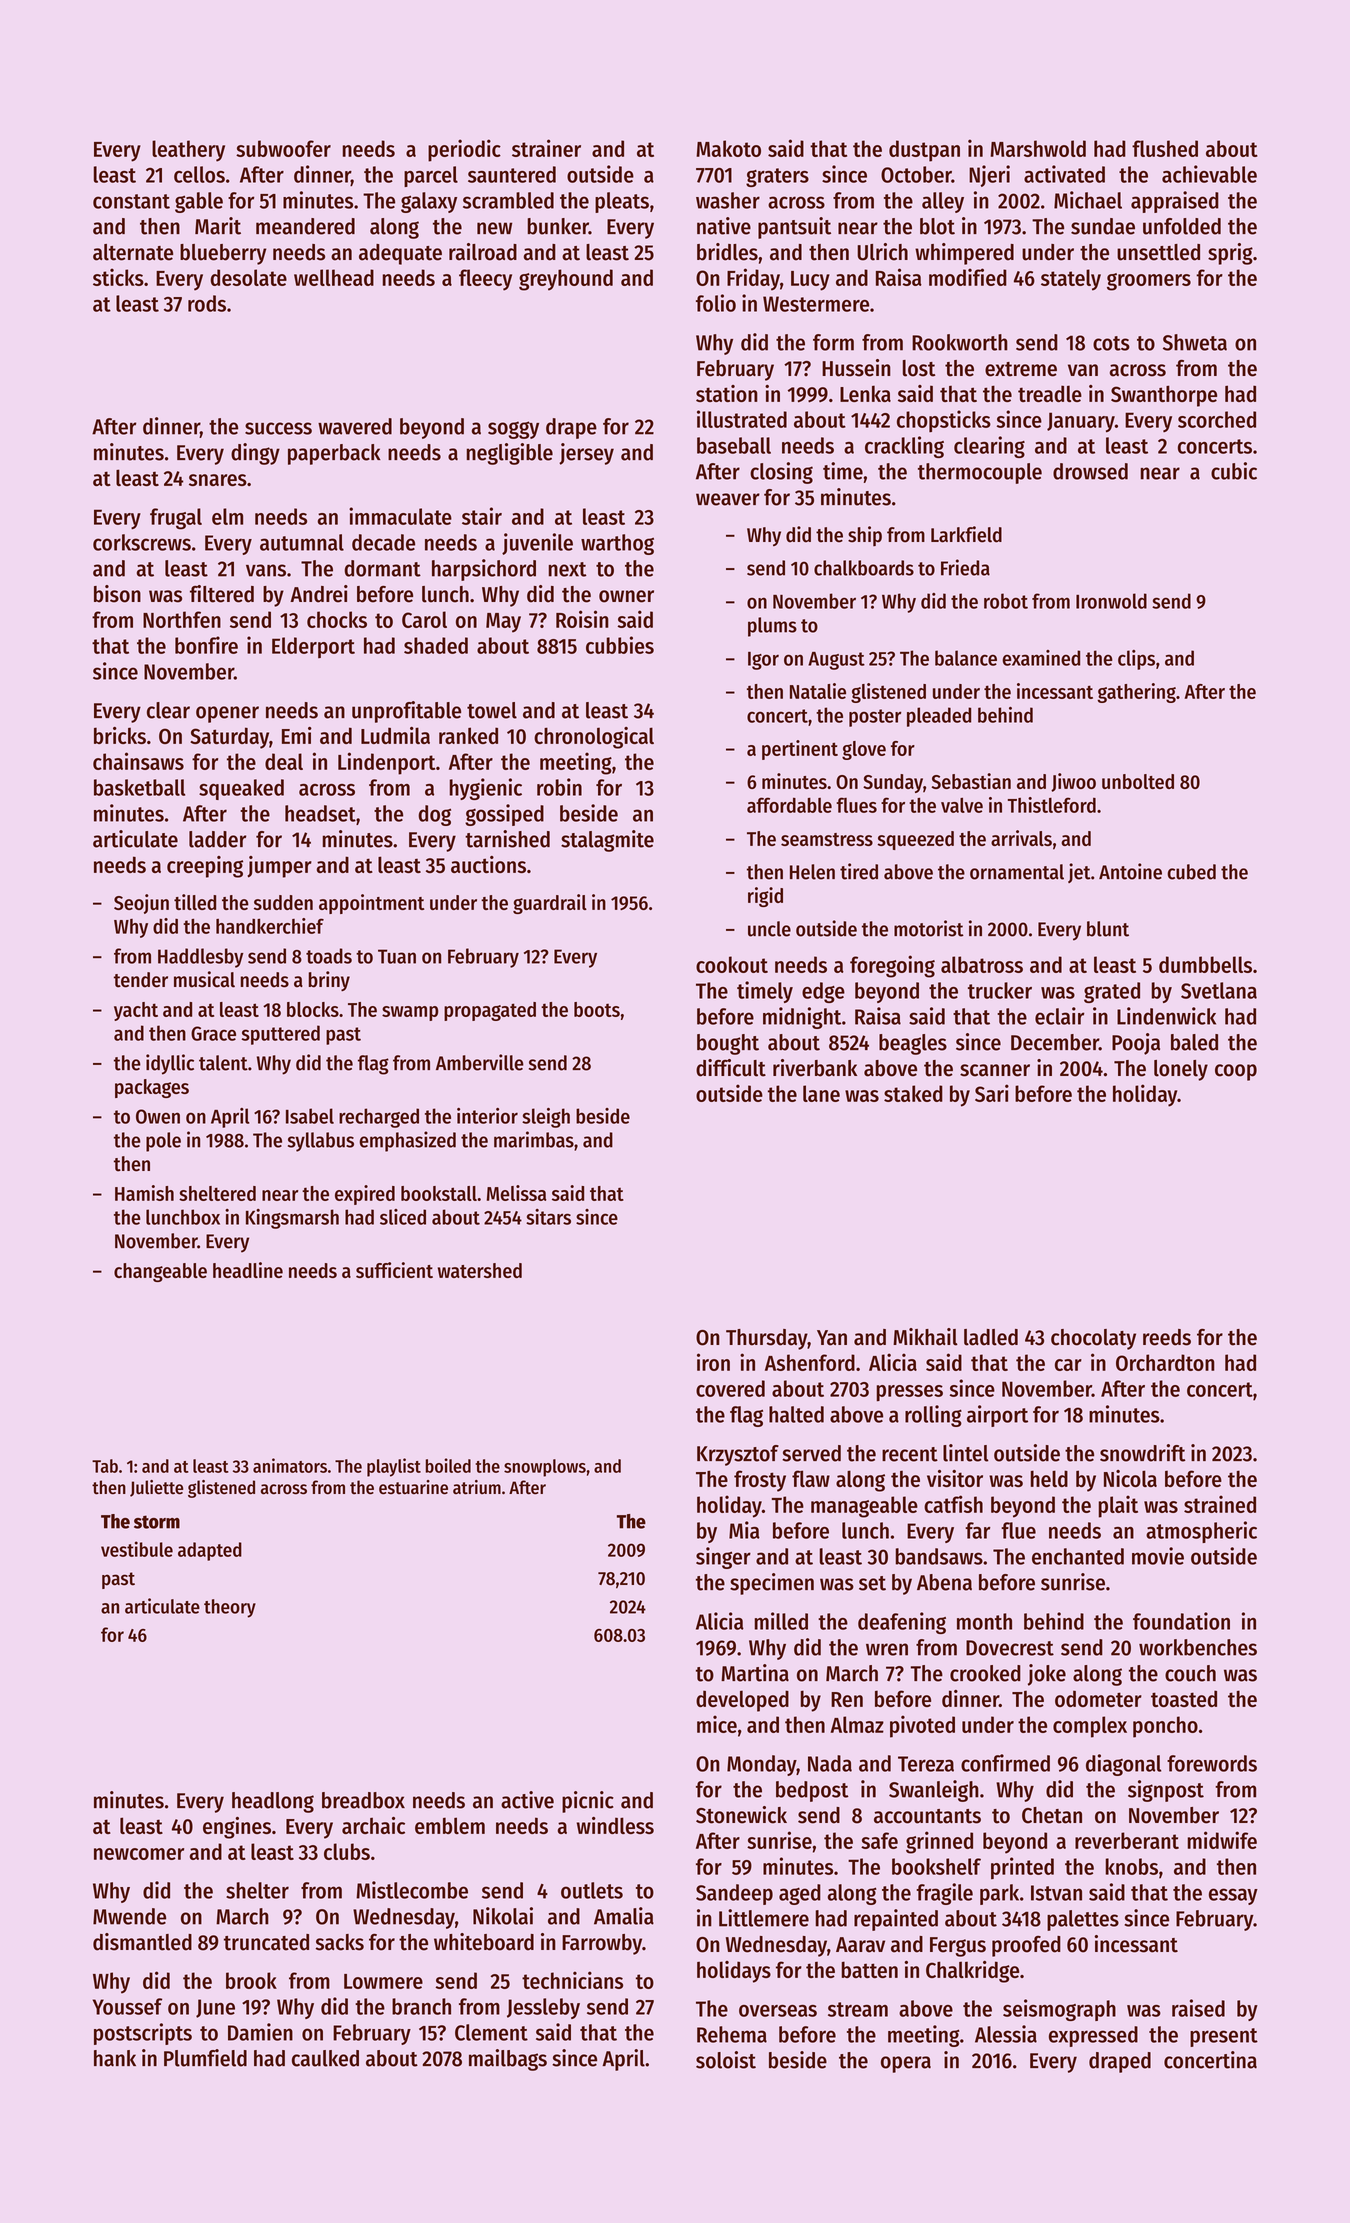 The width and height of the screenshot is (1350, 2223). Describe the element at coordinates (594, 738) in the screenshot. I see `chronological` at that location.
